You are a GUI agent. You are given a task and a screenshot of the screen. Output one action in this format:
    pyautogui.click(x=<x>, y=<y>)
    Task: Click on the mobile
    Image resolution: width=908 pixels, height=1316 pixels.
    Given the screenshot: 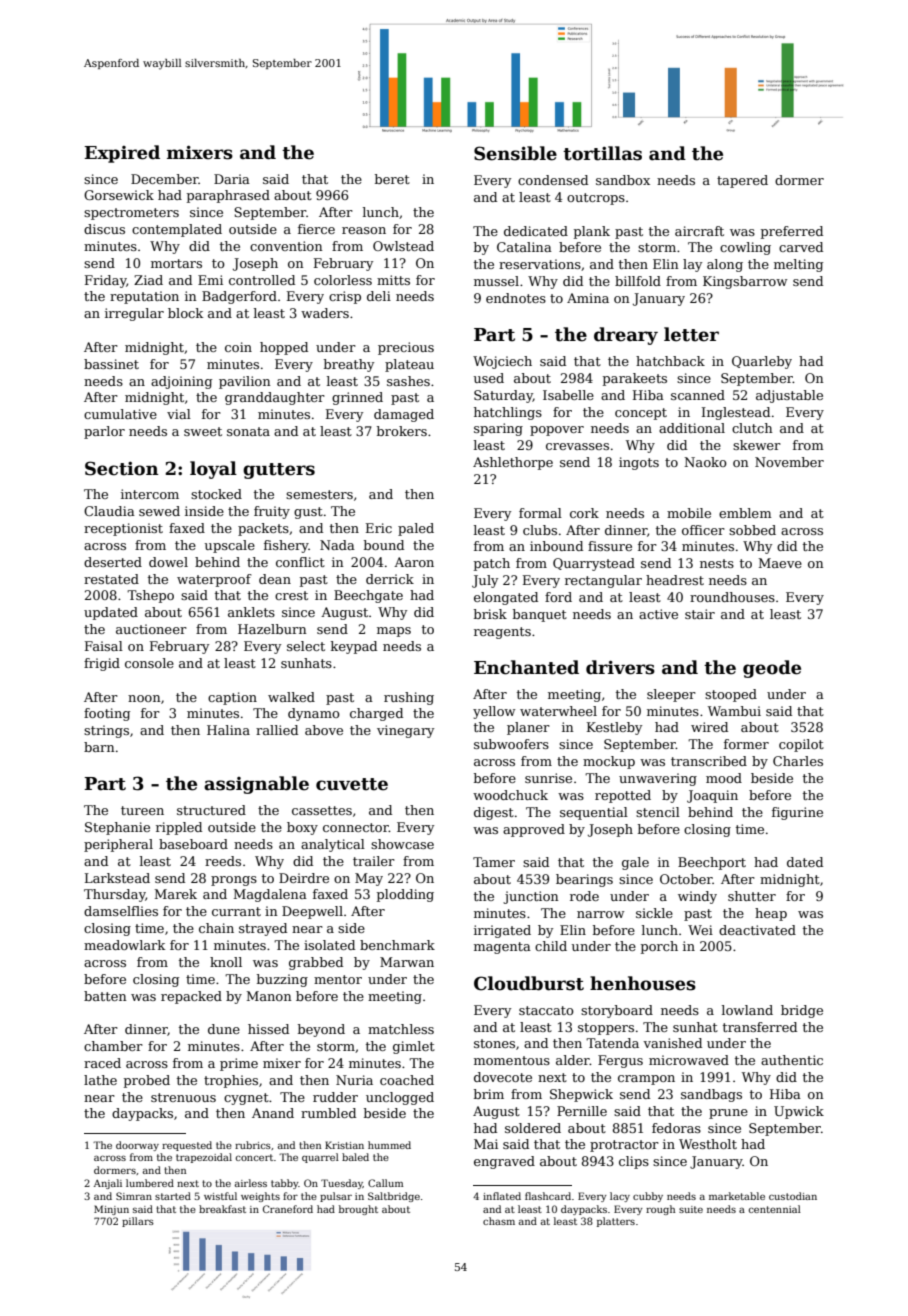 What is the action you would take?
    pyautogui.click(x=689, y=513)
